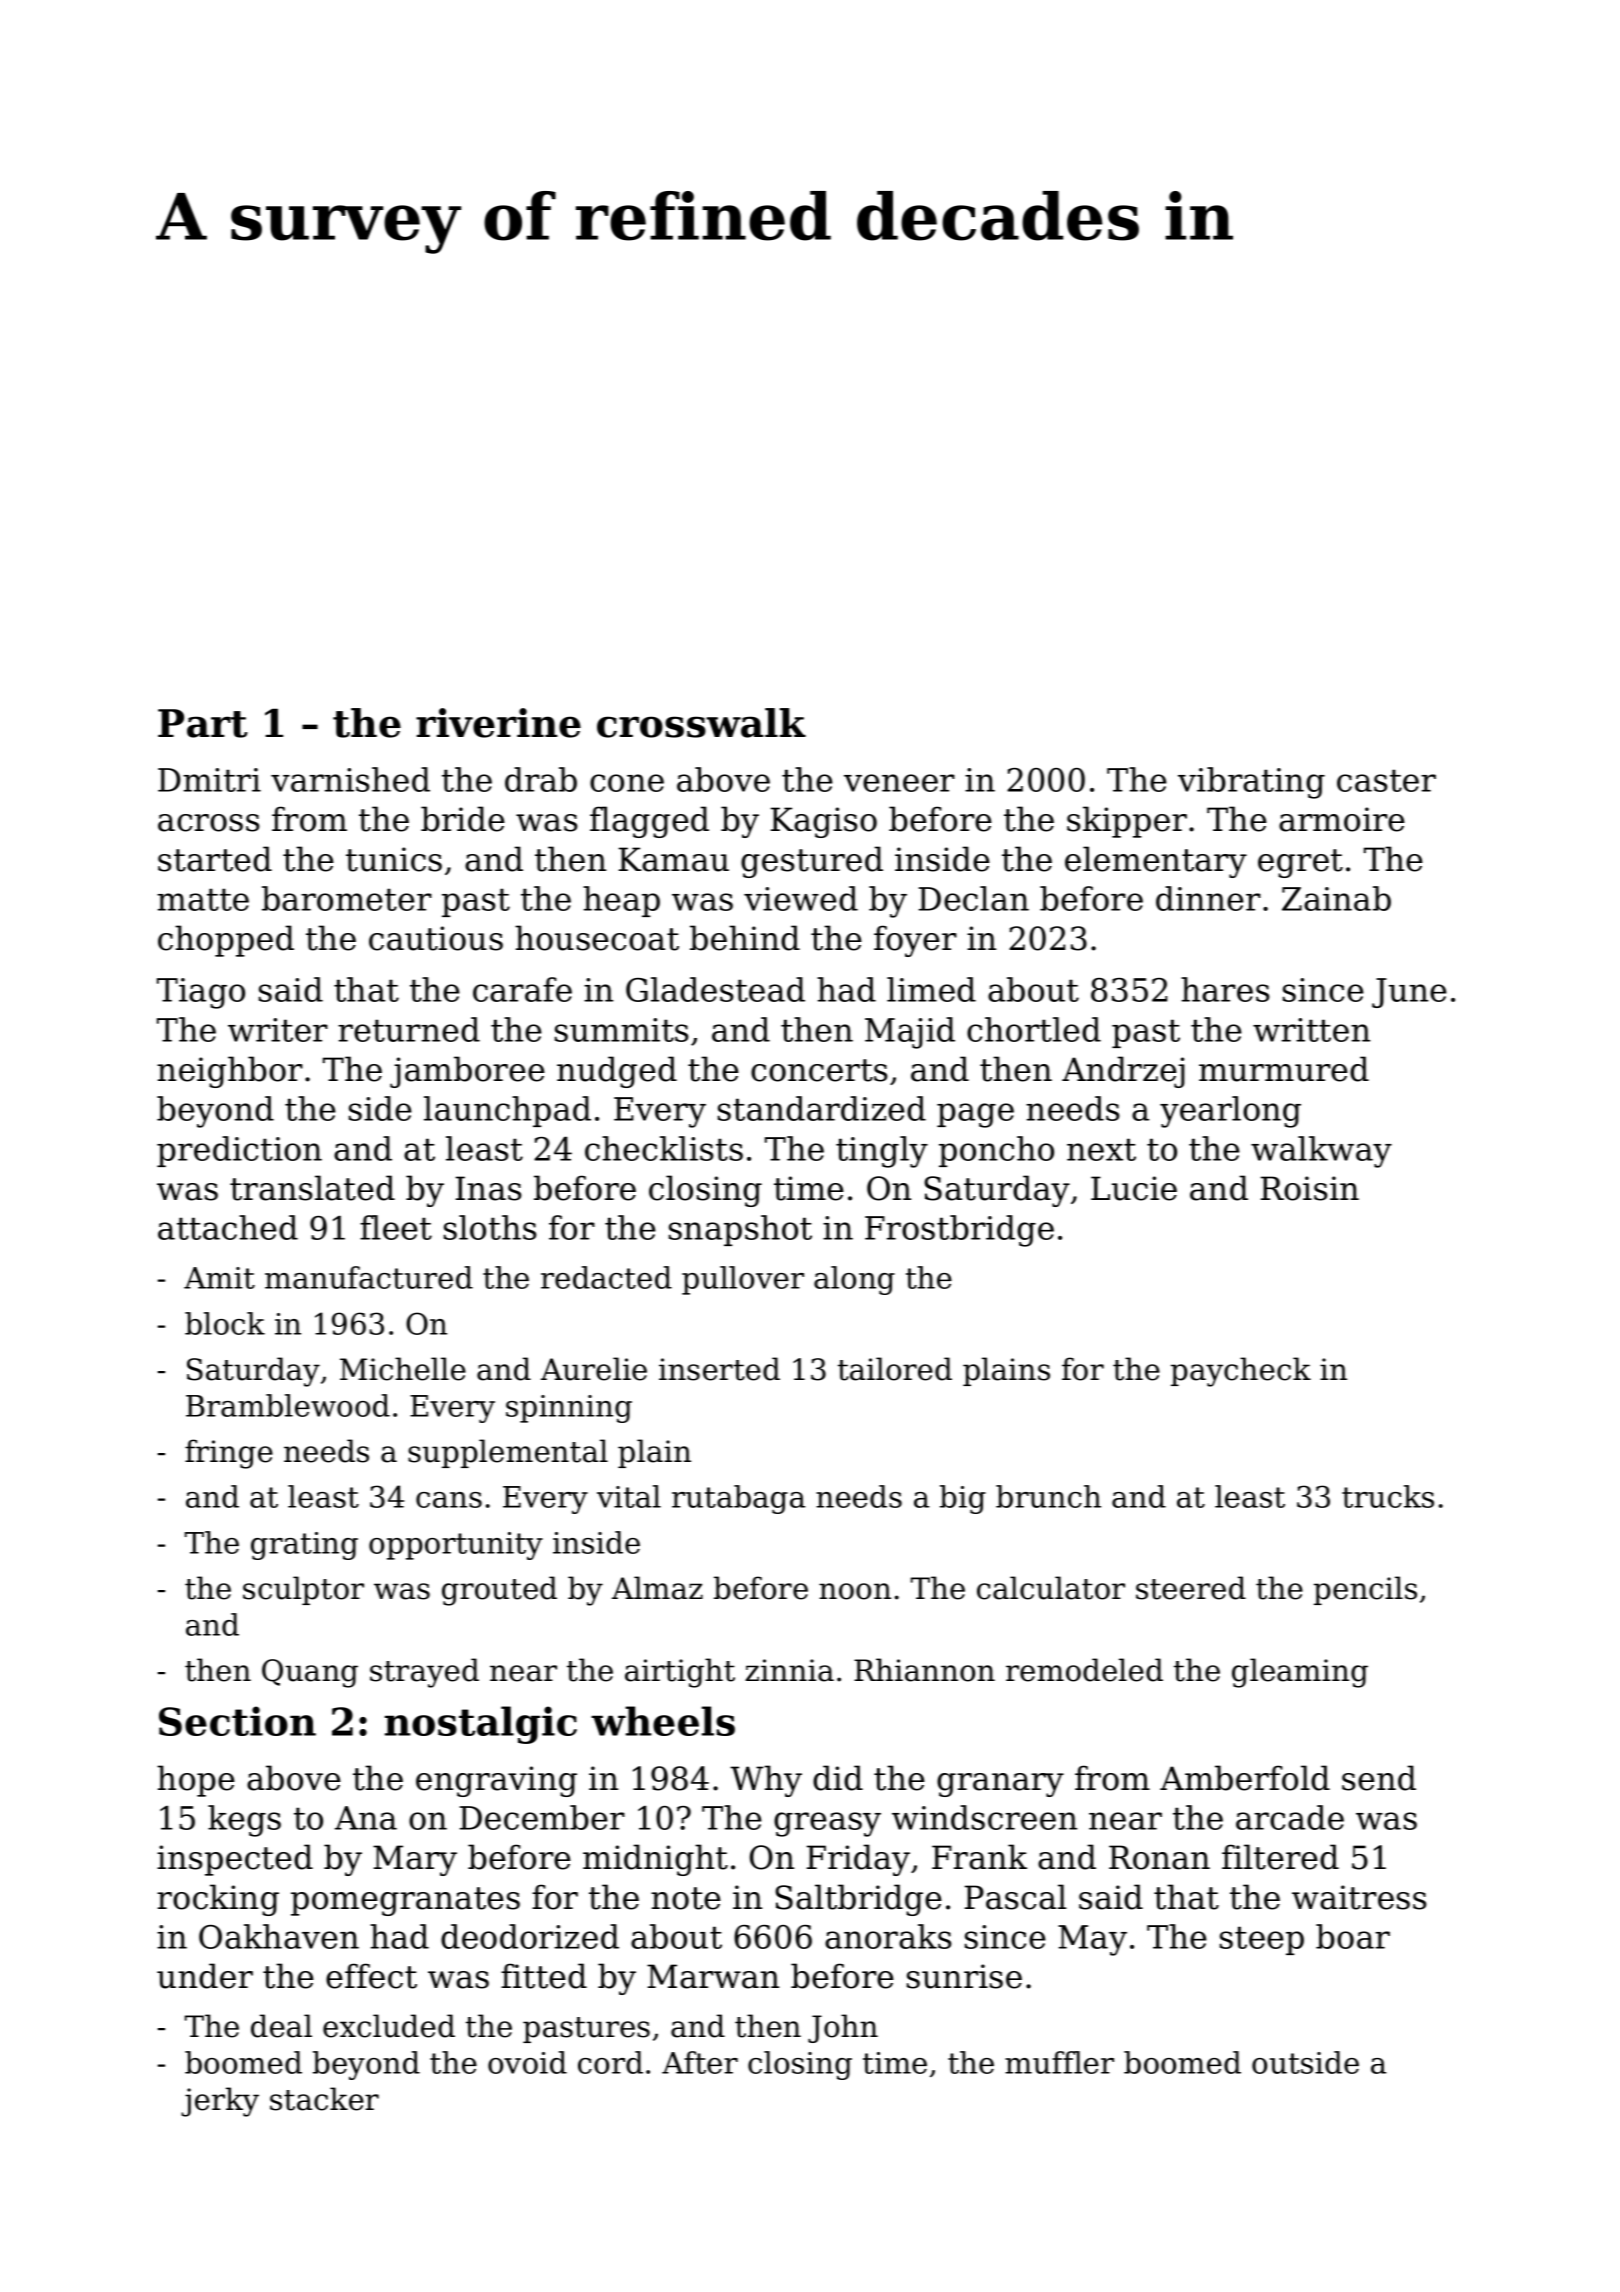 The width and height of the image is (1620, 2292). What do you see at coordinates (789, 1670) in the image?
I see `zinnia` at bounding box center [789, 1670].
